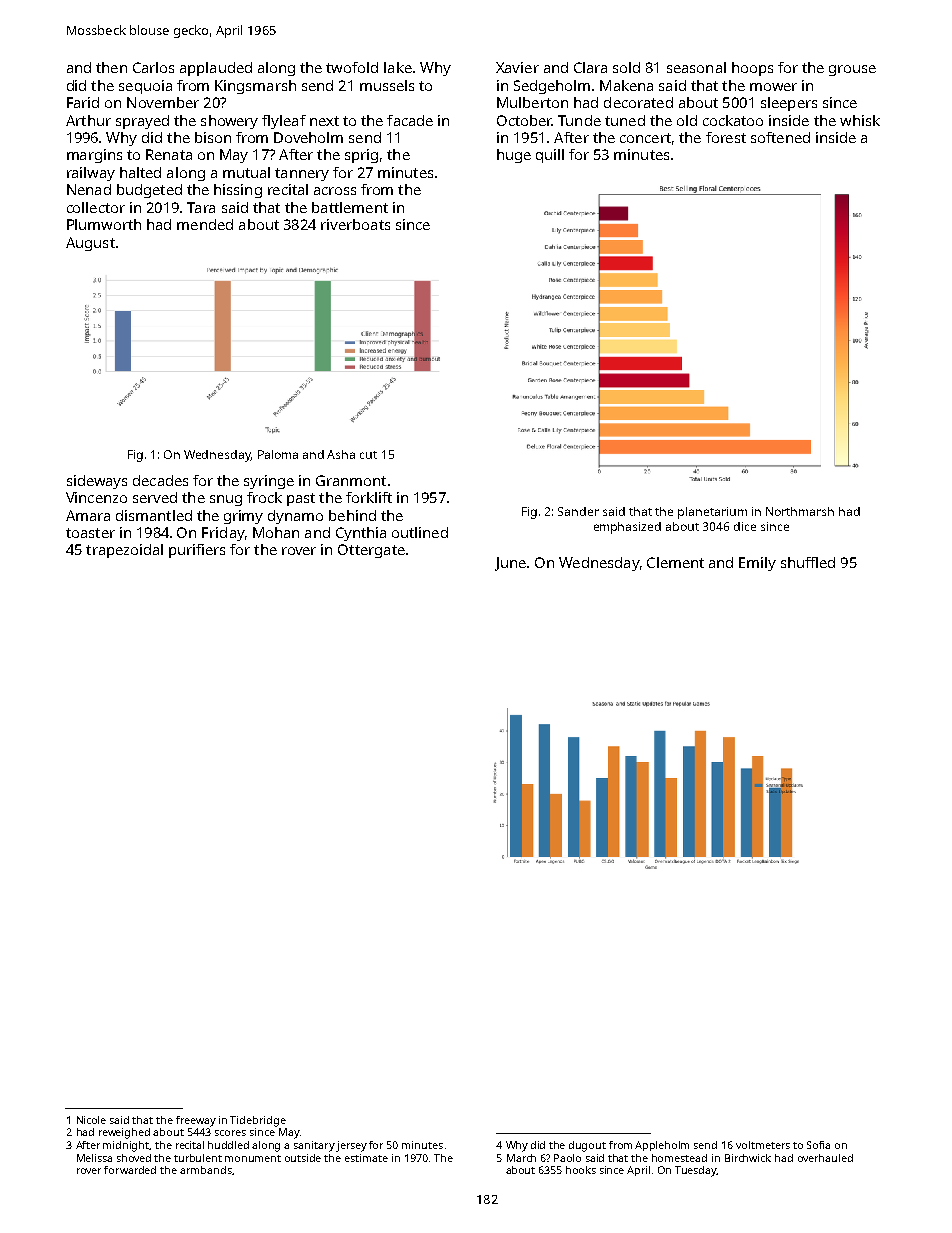  I want to click on dugout, so click(587, 1146).
